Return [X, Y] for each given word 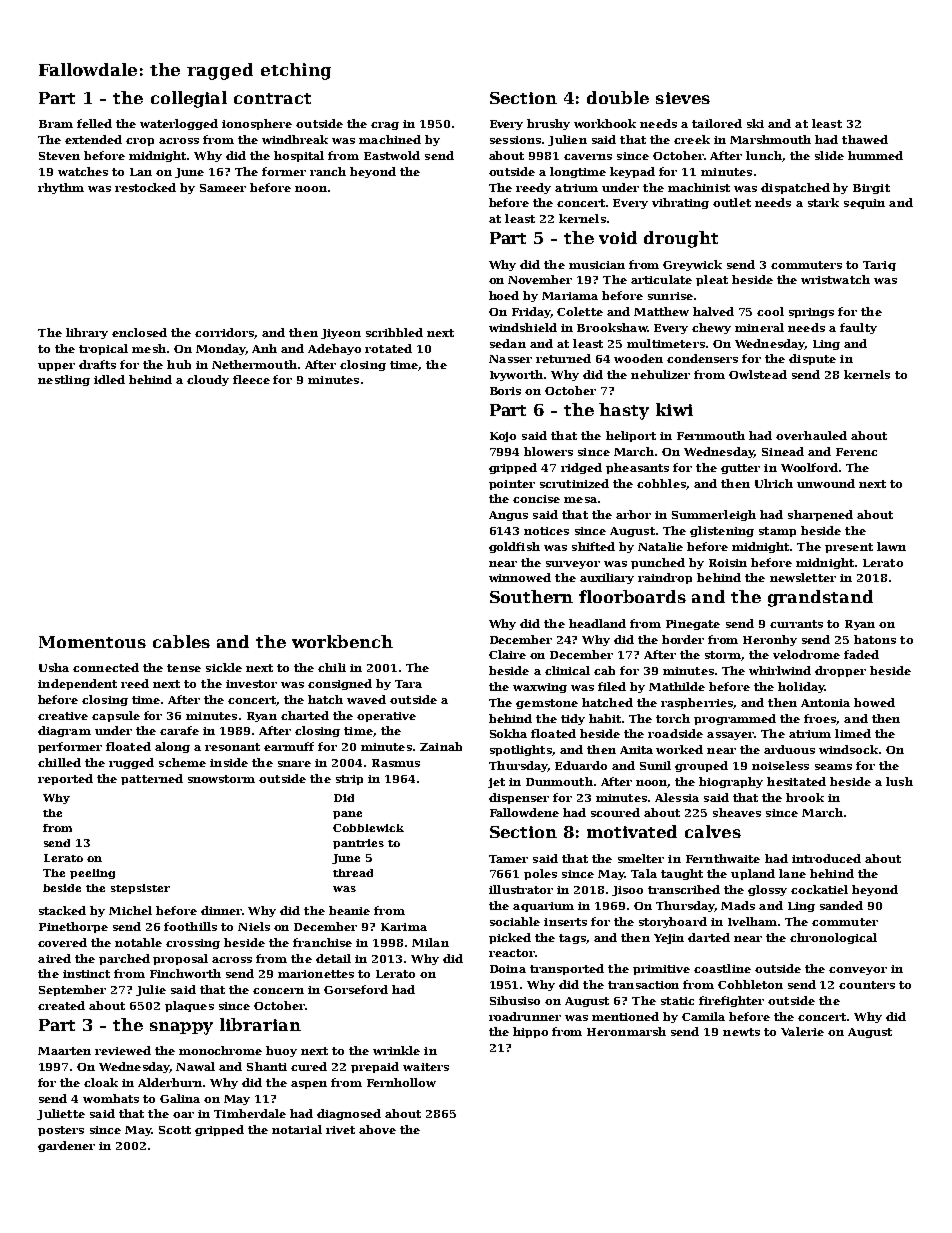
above [377, 1129]
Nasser [510, 359]
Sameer [223, 188]
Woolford [809, 467]
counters [867, 985]
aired [54, 958]
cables [181, 641]
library [87, 333]
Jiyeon [341, 334]
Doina [508, 969]
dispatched [795, 188]
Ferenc [856, 452]
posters [61, 1131]
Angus [508, 516]
